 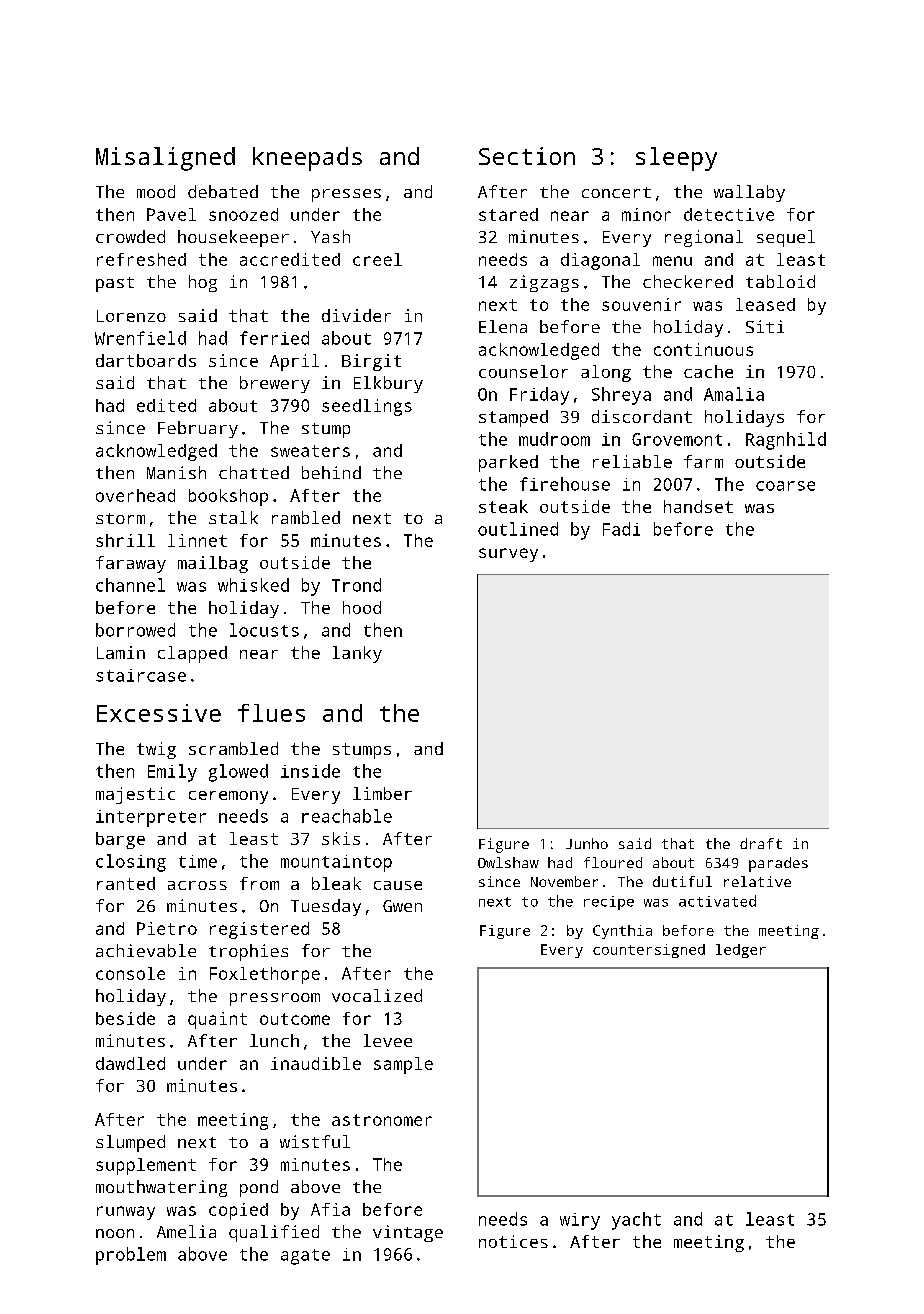 I want to click on Section, so click(x=527, y=156).
